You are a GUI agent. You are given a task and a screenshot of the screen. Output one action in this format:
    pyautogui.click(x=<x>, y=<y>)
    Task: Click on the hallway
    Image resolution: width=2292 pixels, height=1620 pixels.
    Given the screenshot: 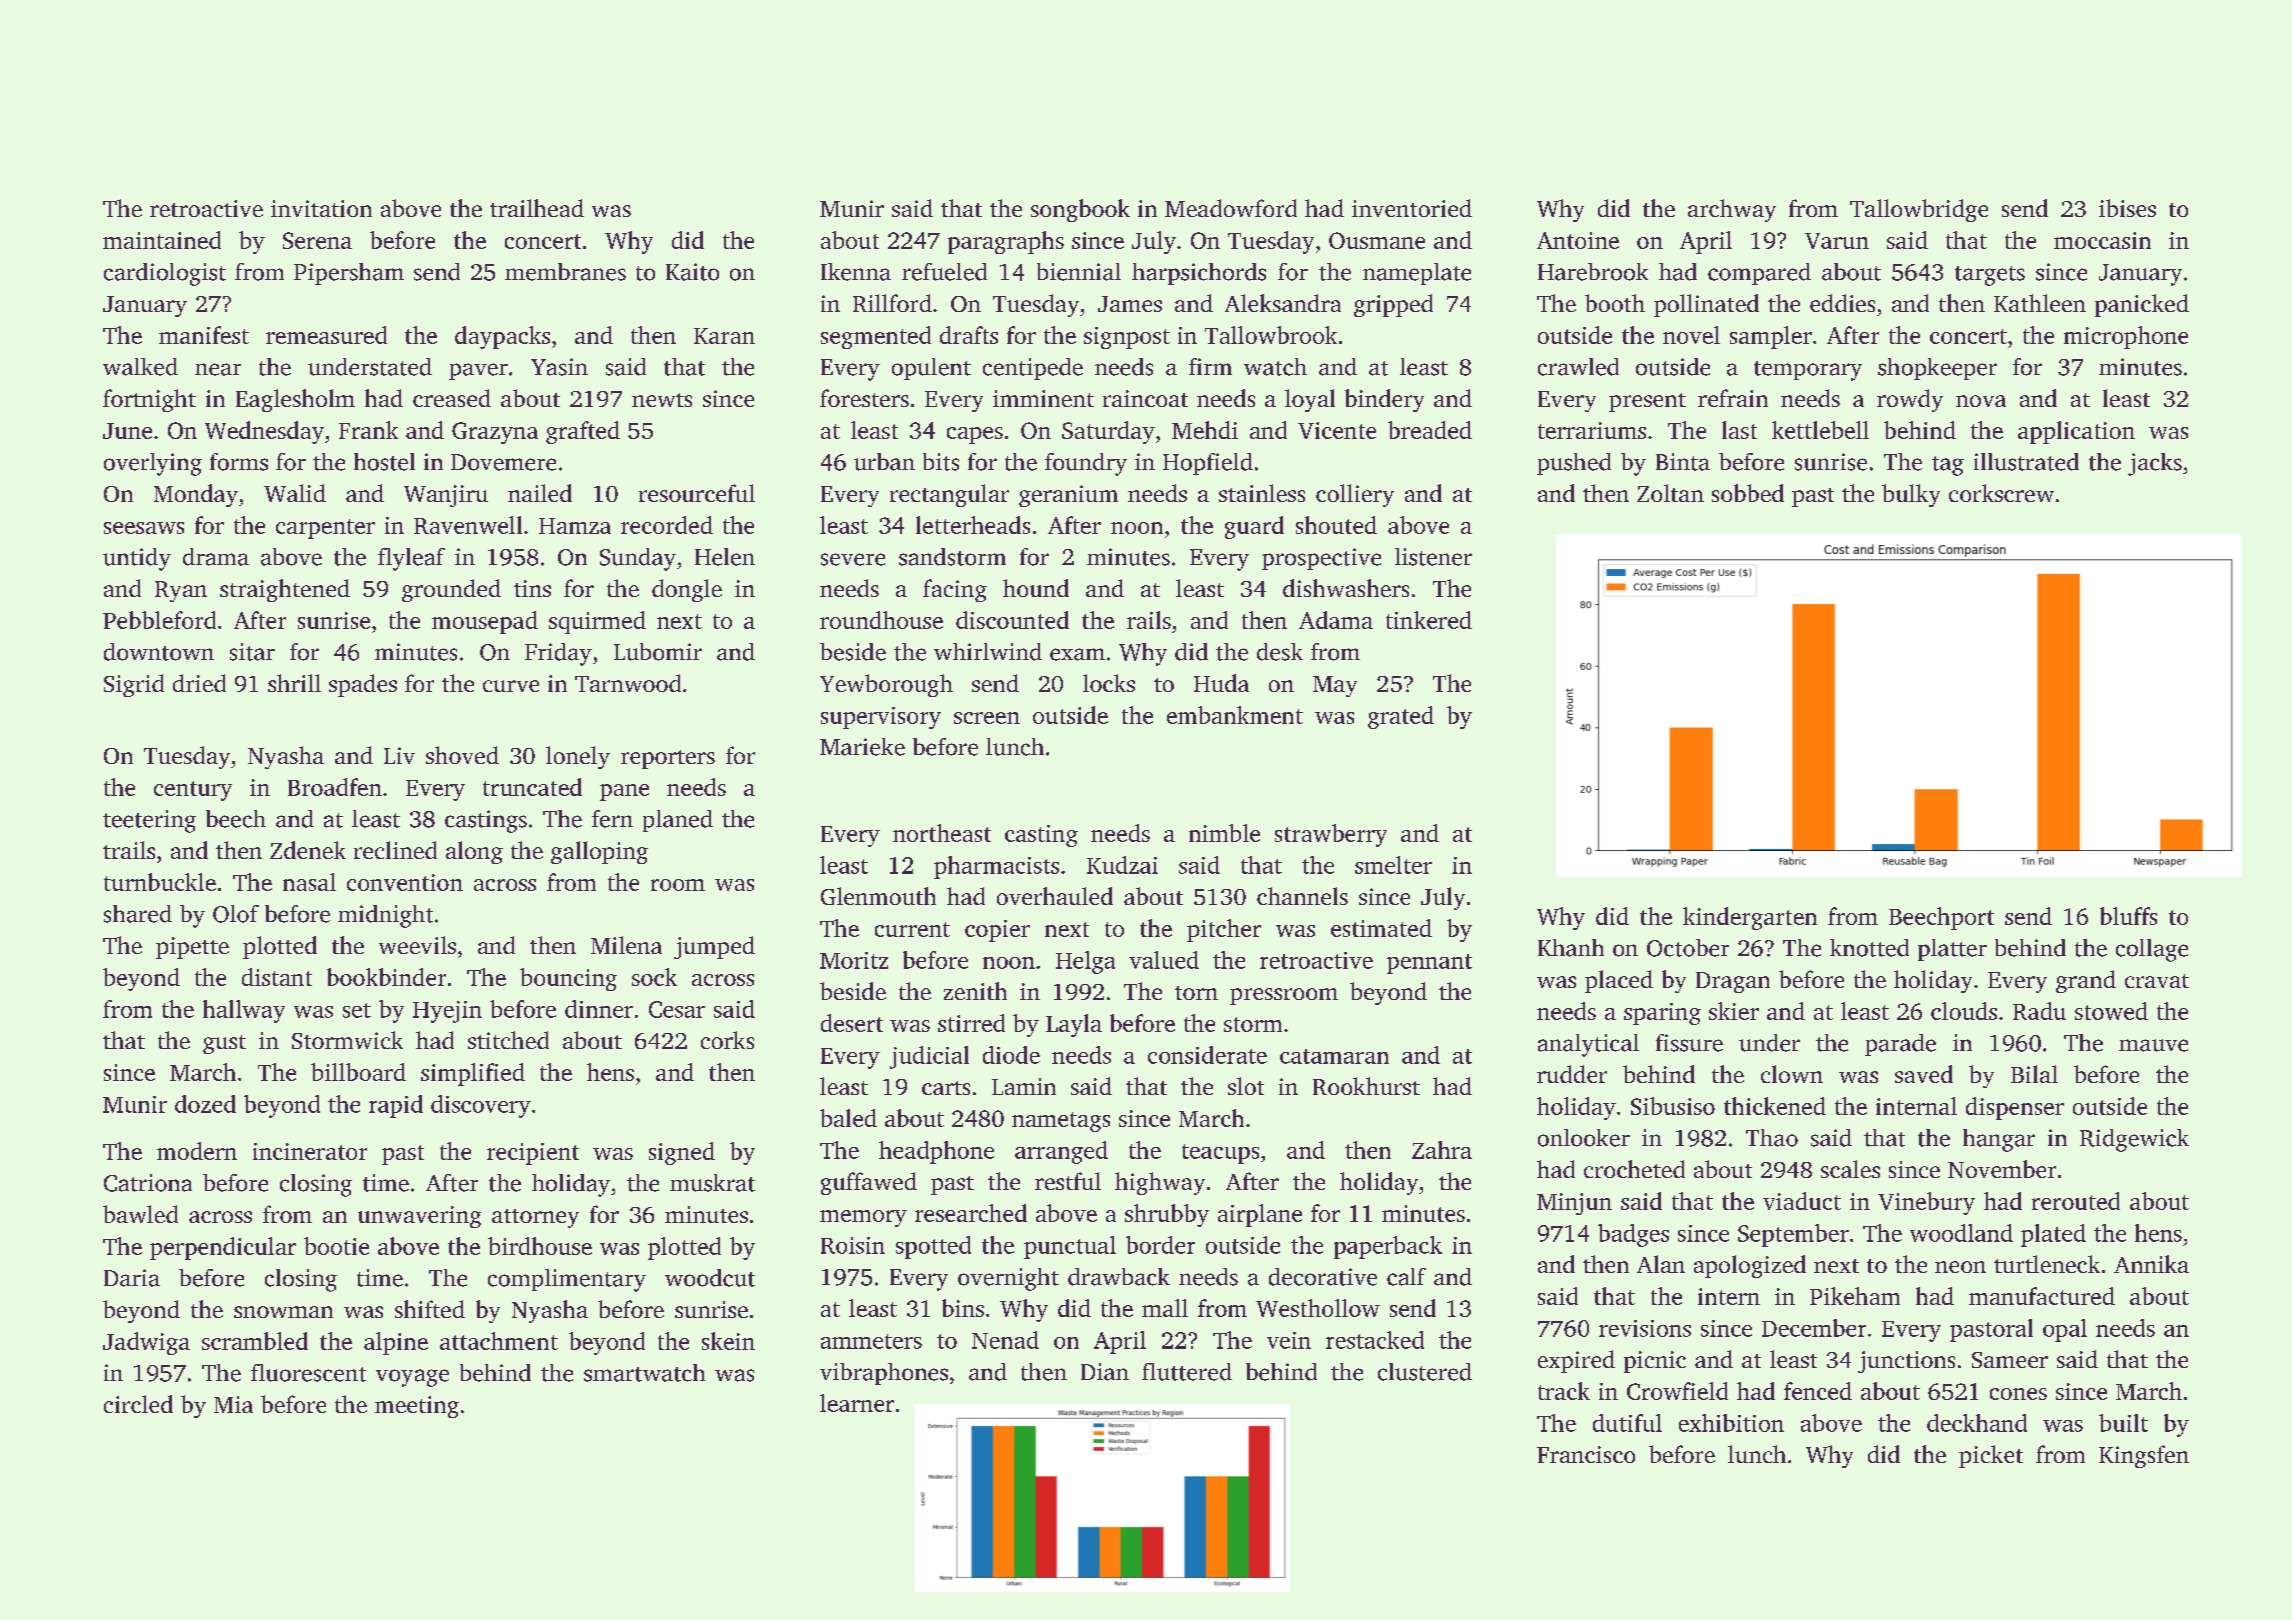 What is the action you would take?
    pyautogui.click(x=244, y=1011)
